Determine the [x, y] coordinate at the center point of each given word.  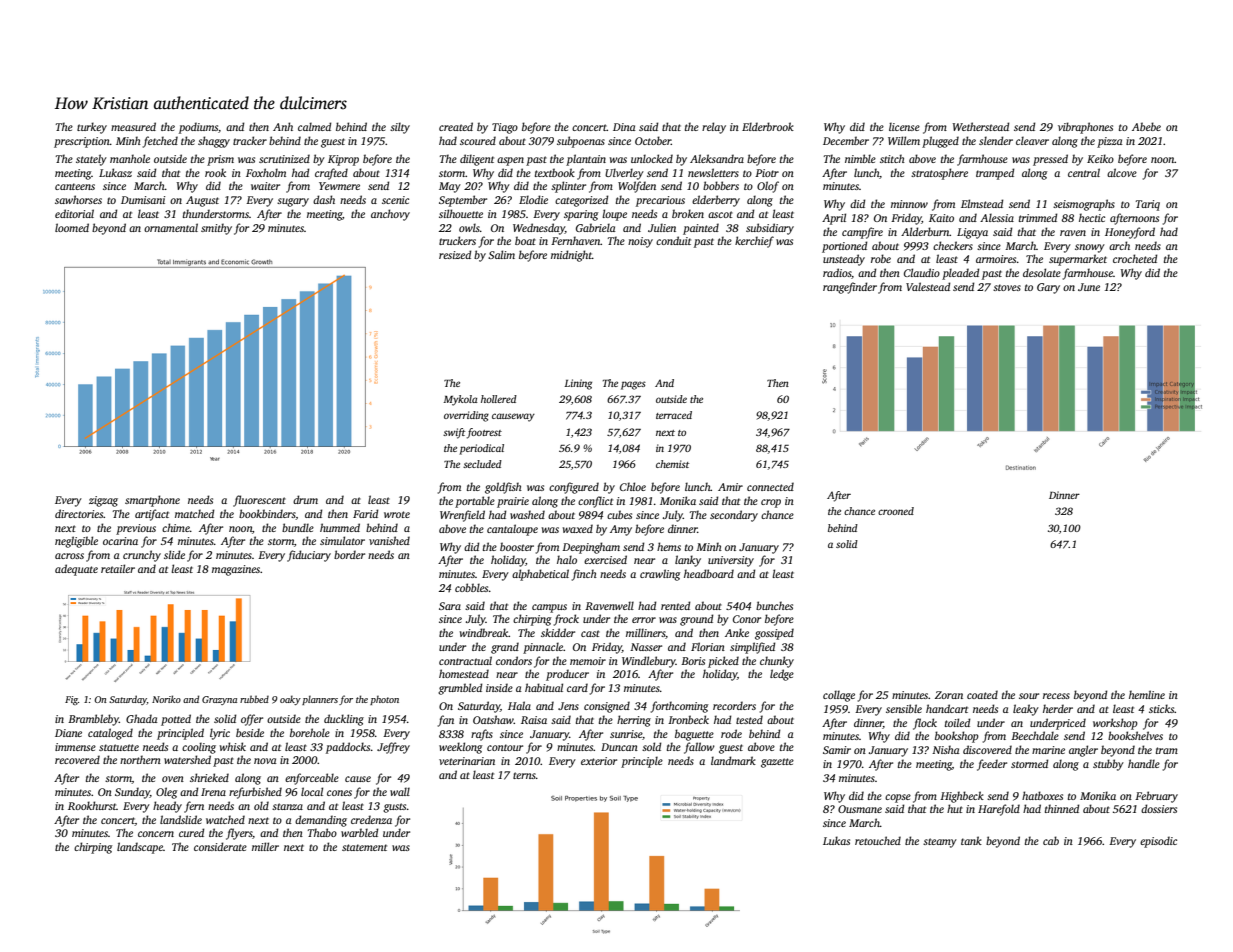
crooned [896, 511]
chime [176, 527]
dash [324, 199]
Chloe [633, 486]
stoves [1007, 287]
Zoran [949, 695]
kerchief [754, 242]
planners [320, 700]
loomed [72, 227]
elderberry [716, 201]
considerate [220, 846]
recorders [734, 705]
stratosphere [939, 174]
